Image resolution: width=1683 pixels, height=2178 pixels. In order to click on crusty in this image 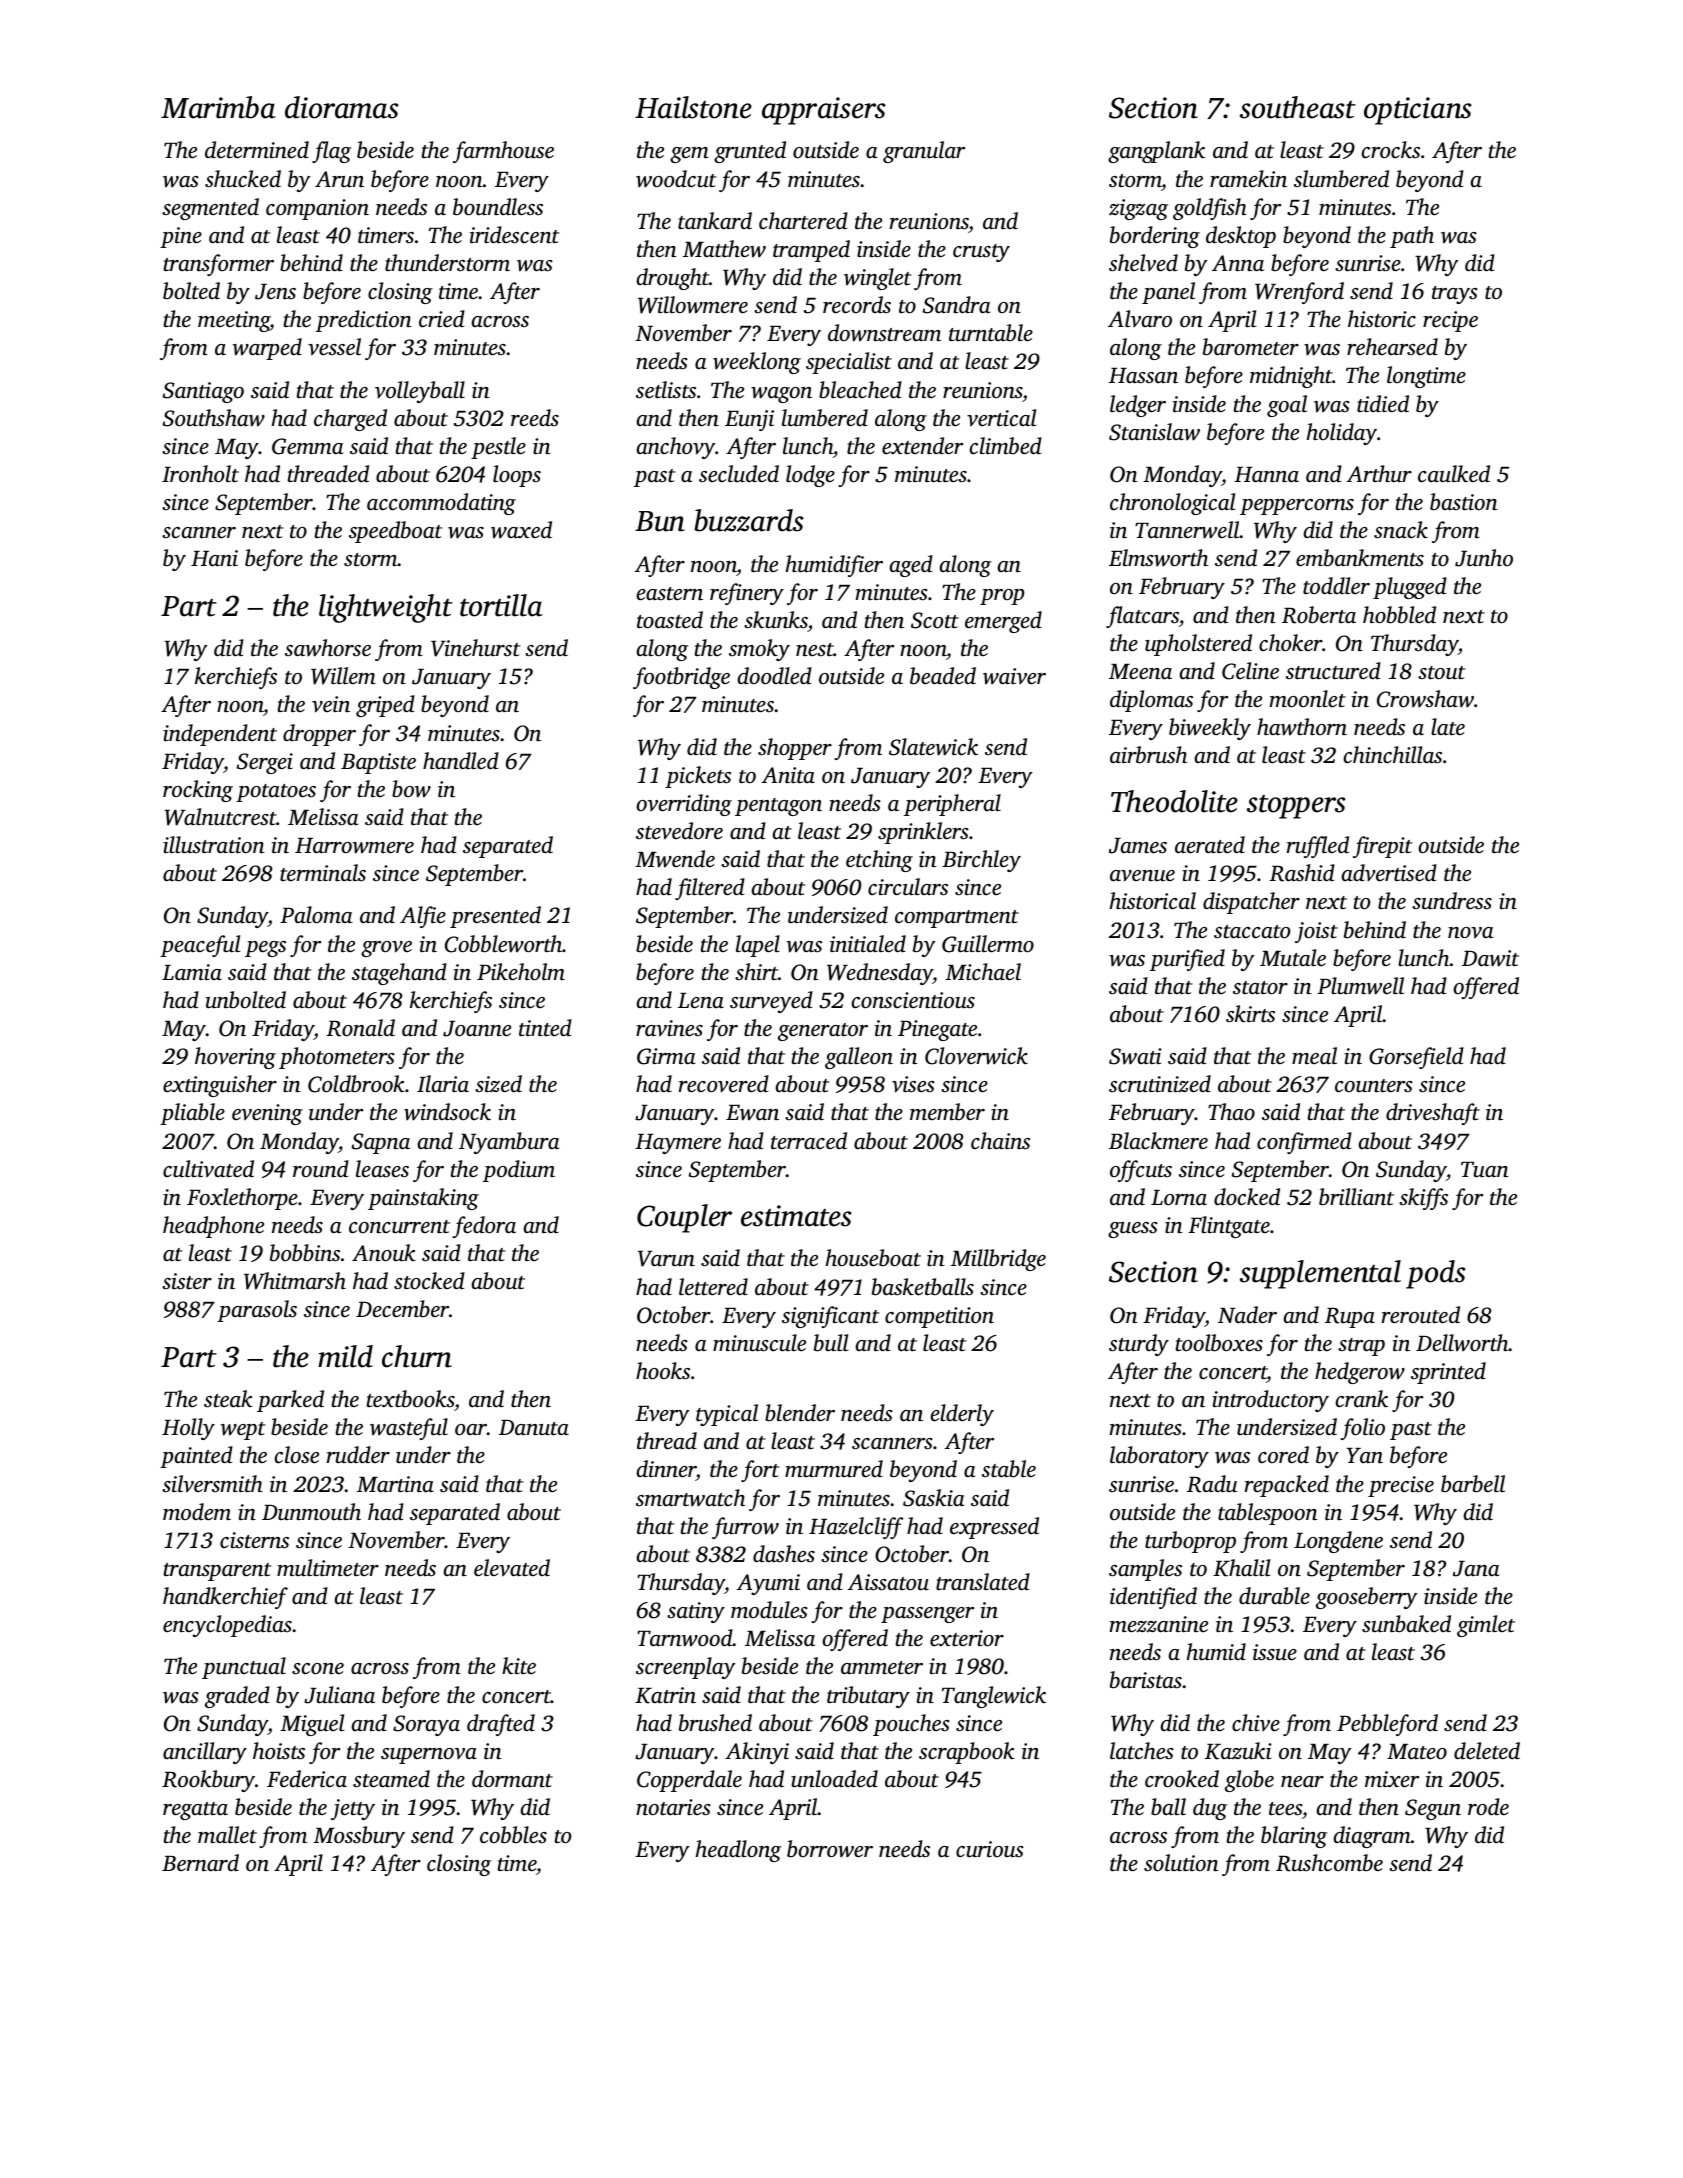, I will do `click(981, 253)`.
